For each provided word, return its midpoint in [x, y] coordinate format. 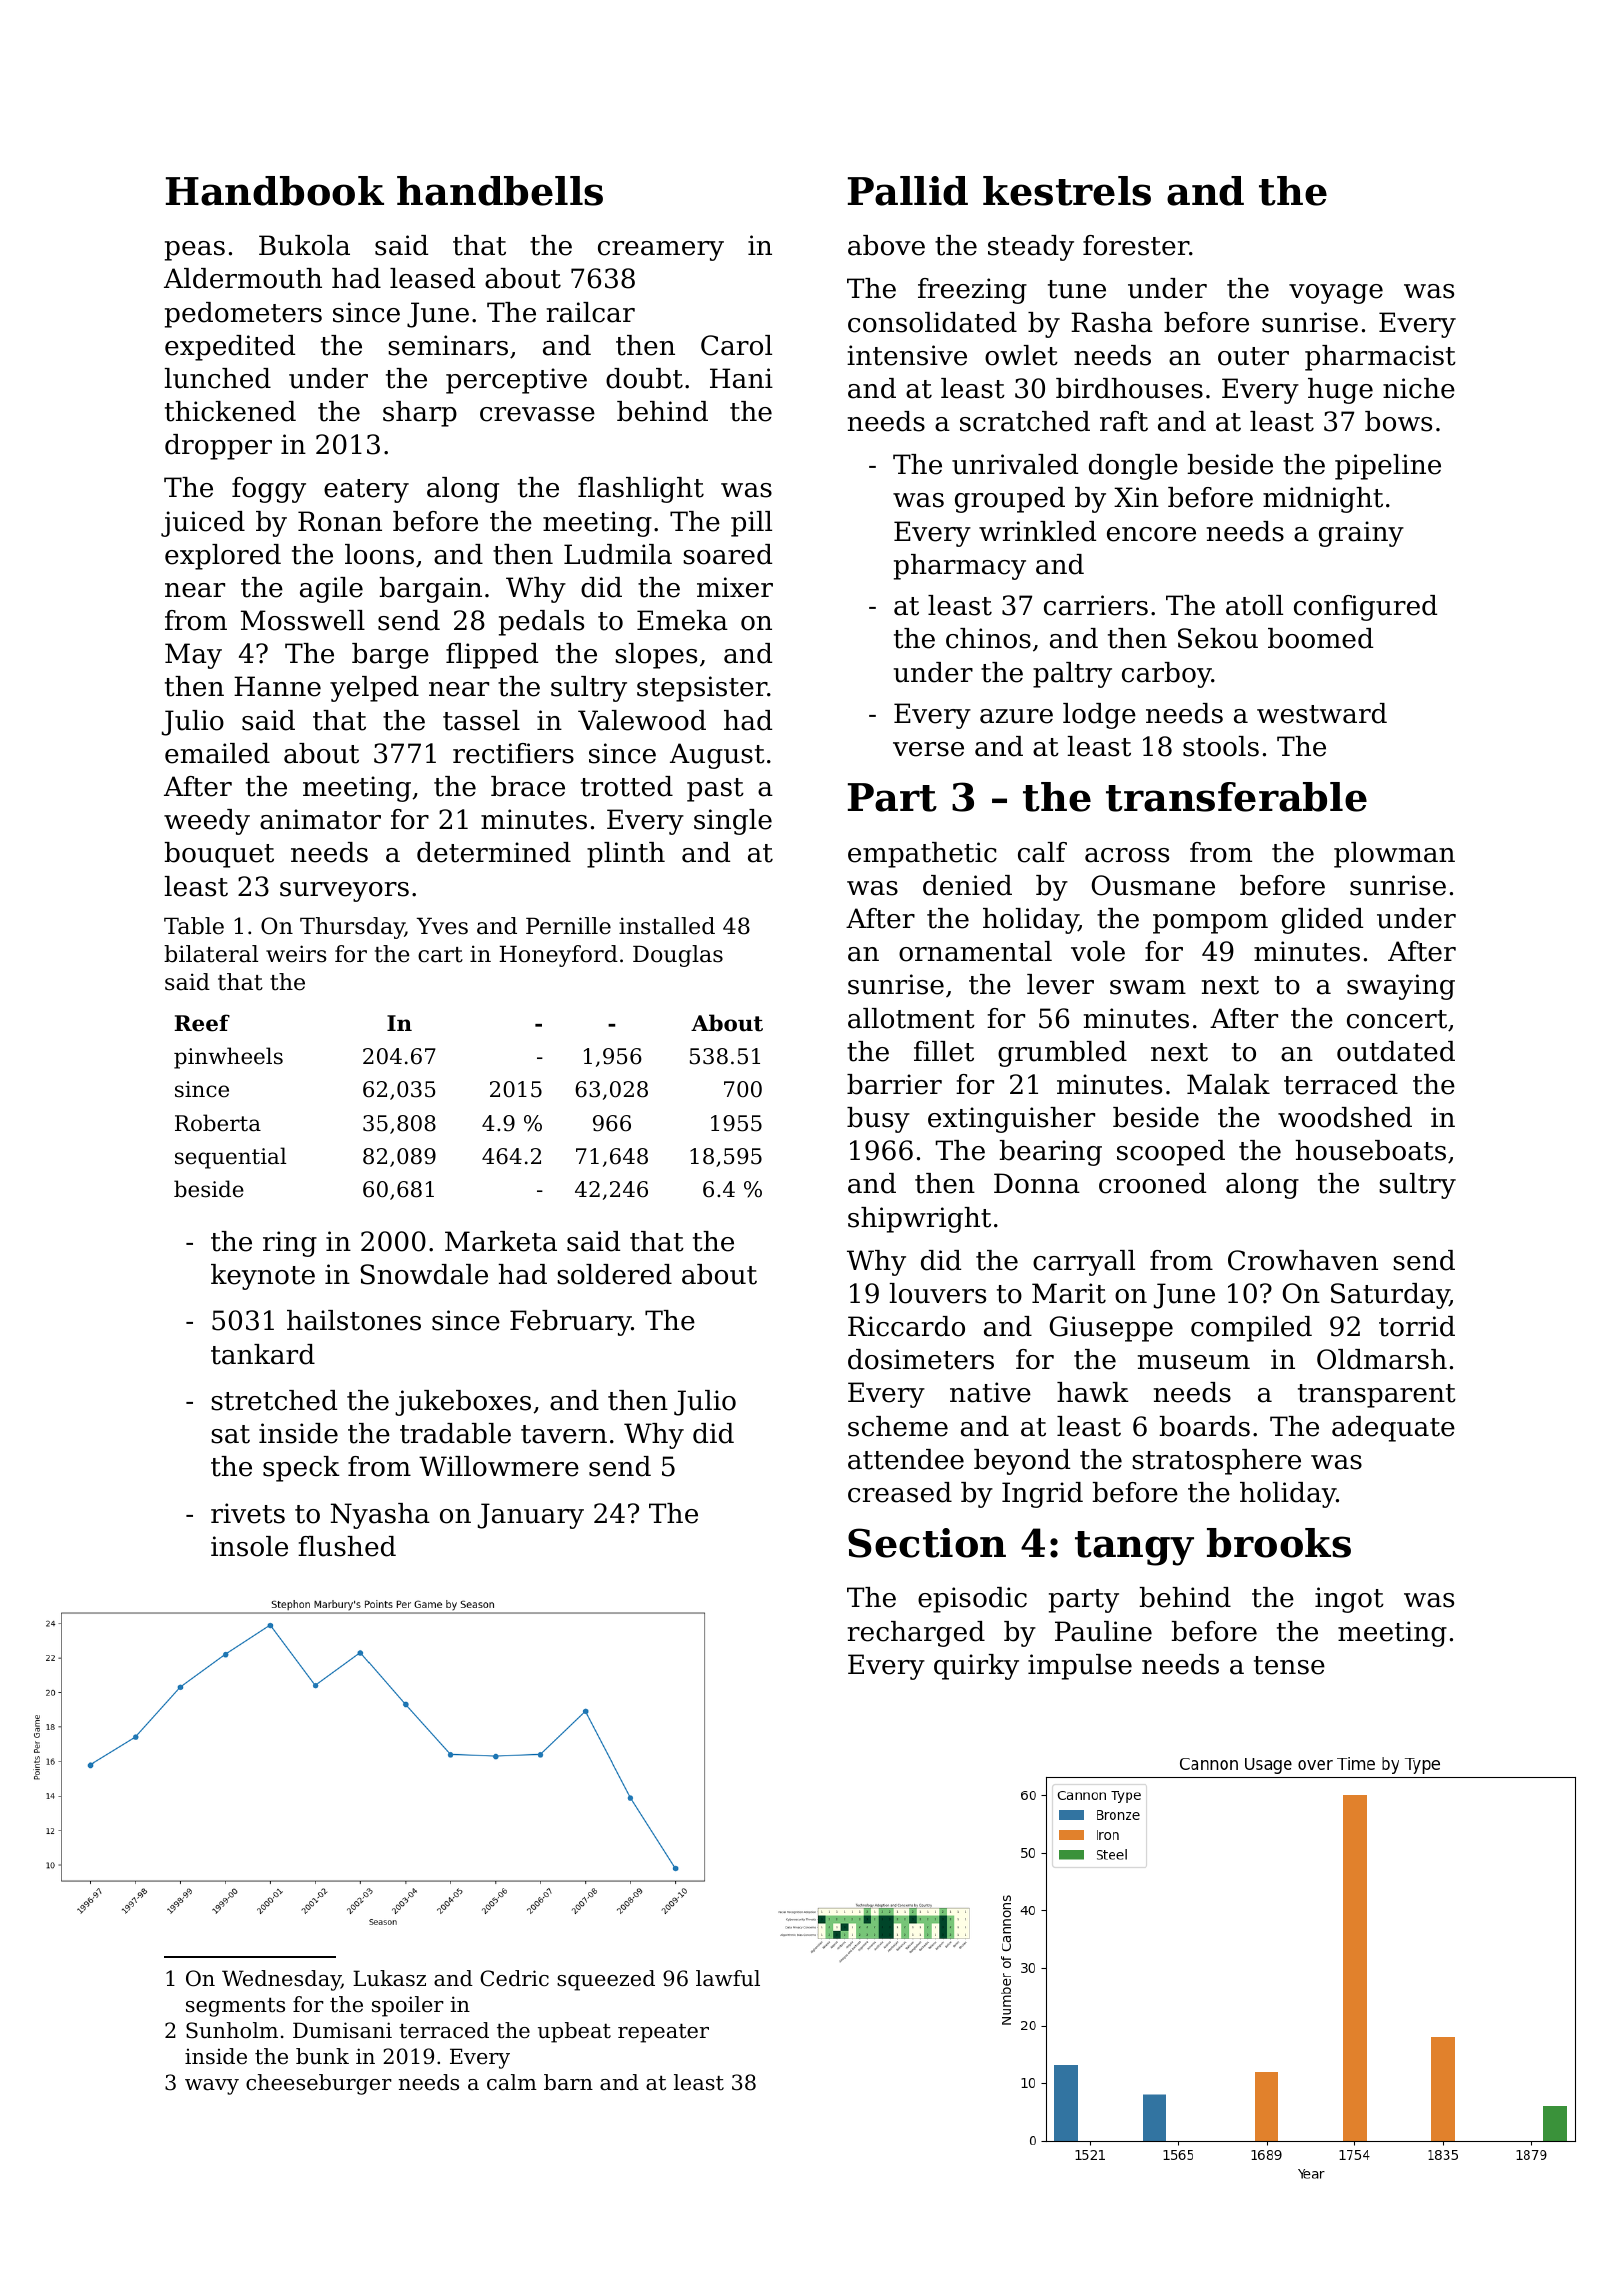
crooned [1152, 1183]
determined [494, 852]
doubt [644, 378]
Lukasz [389, 1978]
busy [878, 1120]
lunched [218, 378]
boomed [1320, 638]
